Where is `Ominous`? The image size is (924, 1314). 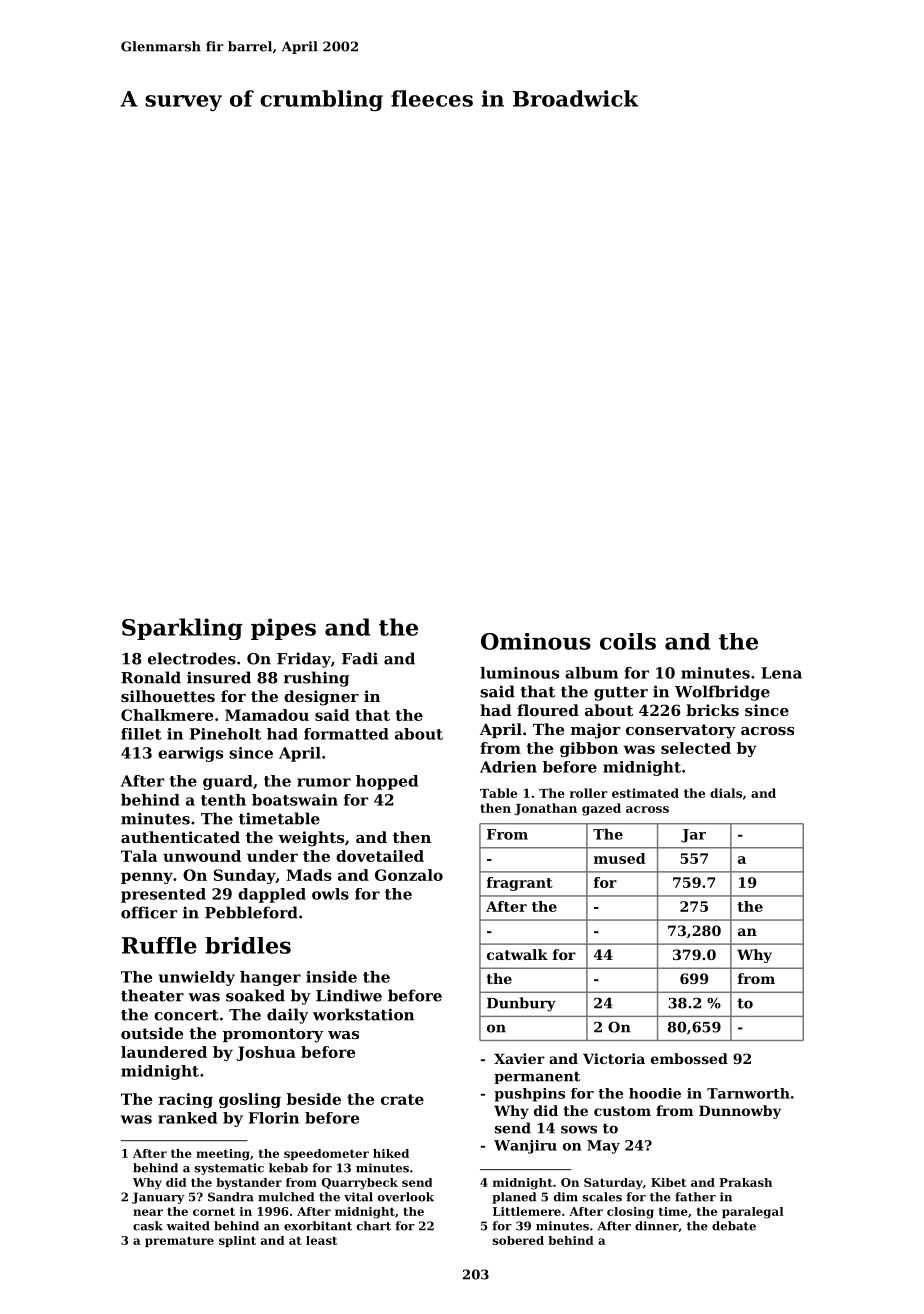
Ominous is located at coordinates (536, 641).
